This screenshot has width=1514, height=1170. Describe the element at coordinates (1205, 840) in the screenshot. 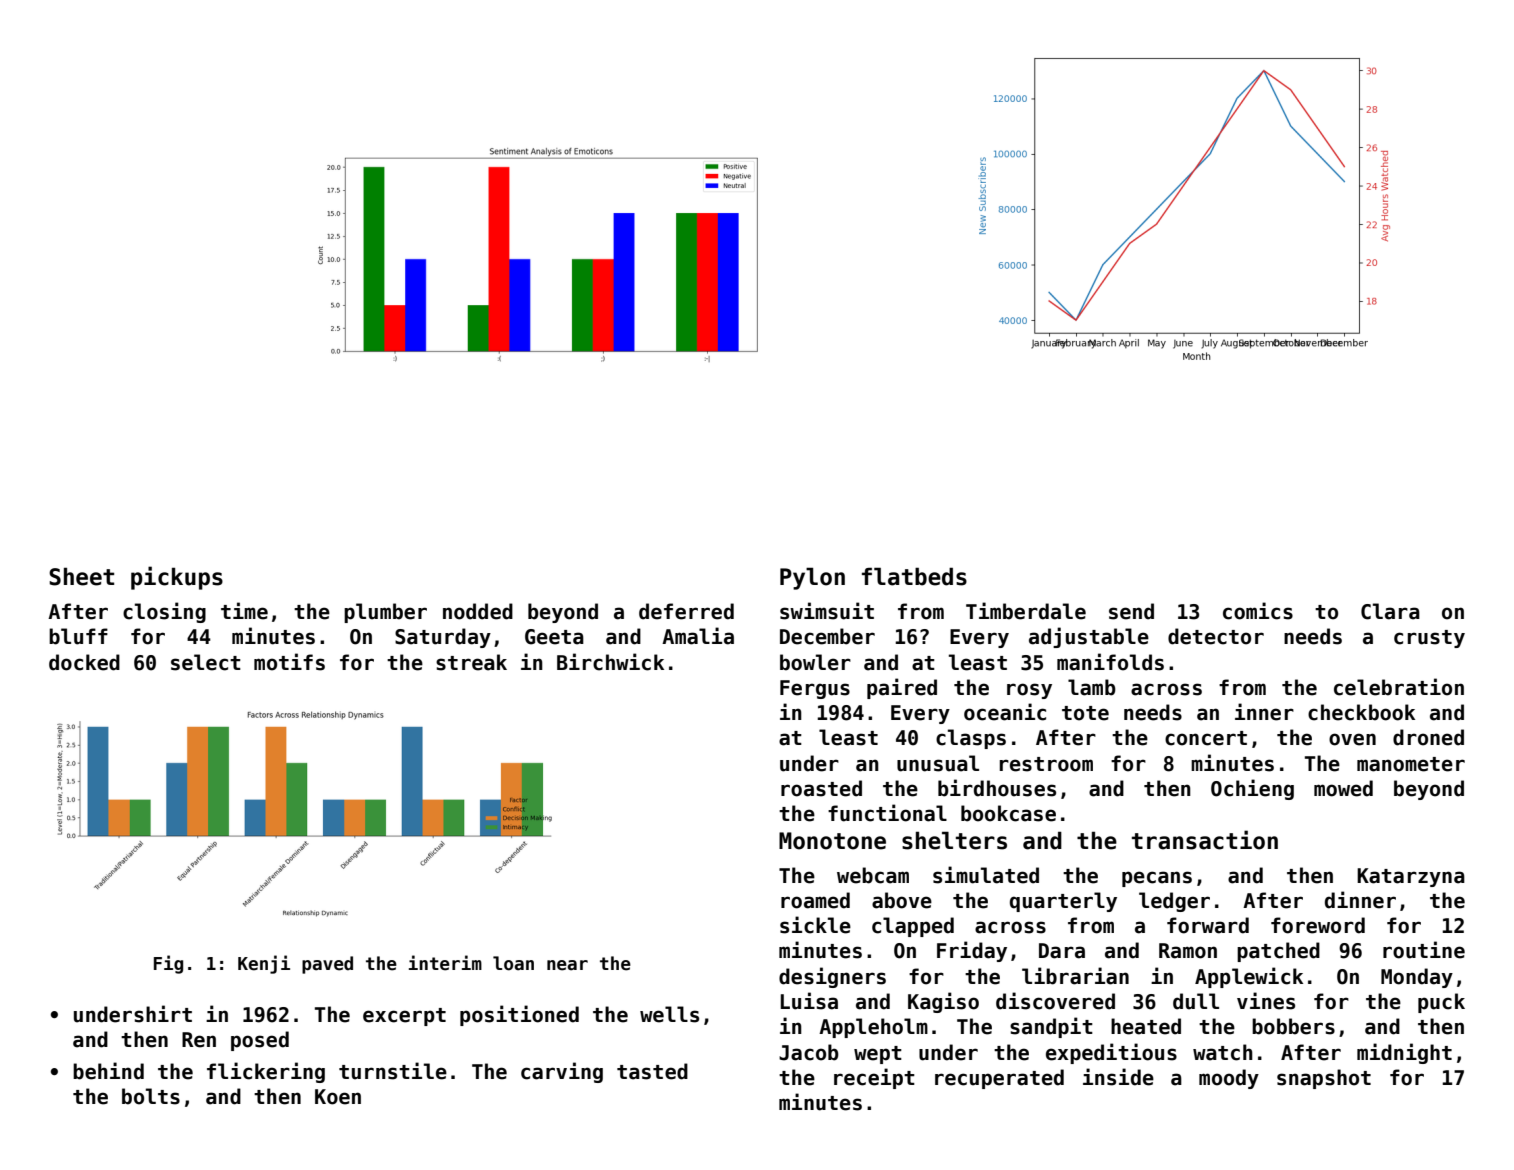

I see `transaction` at that location.
